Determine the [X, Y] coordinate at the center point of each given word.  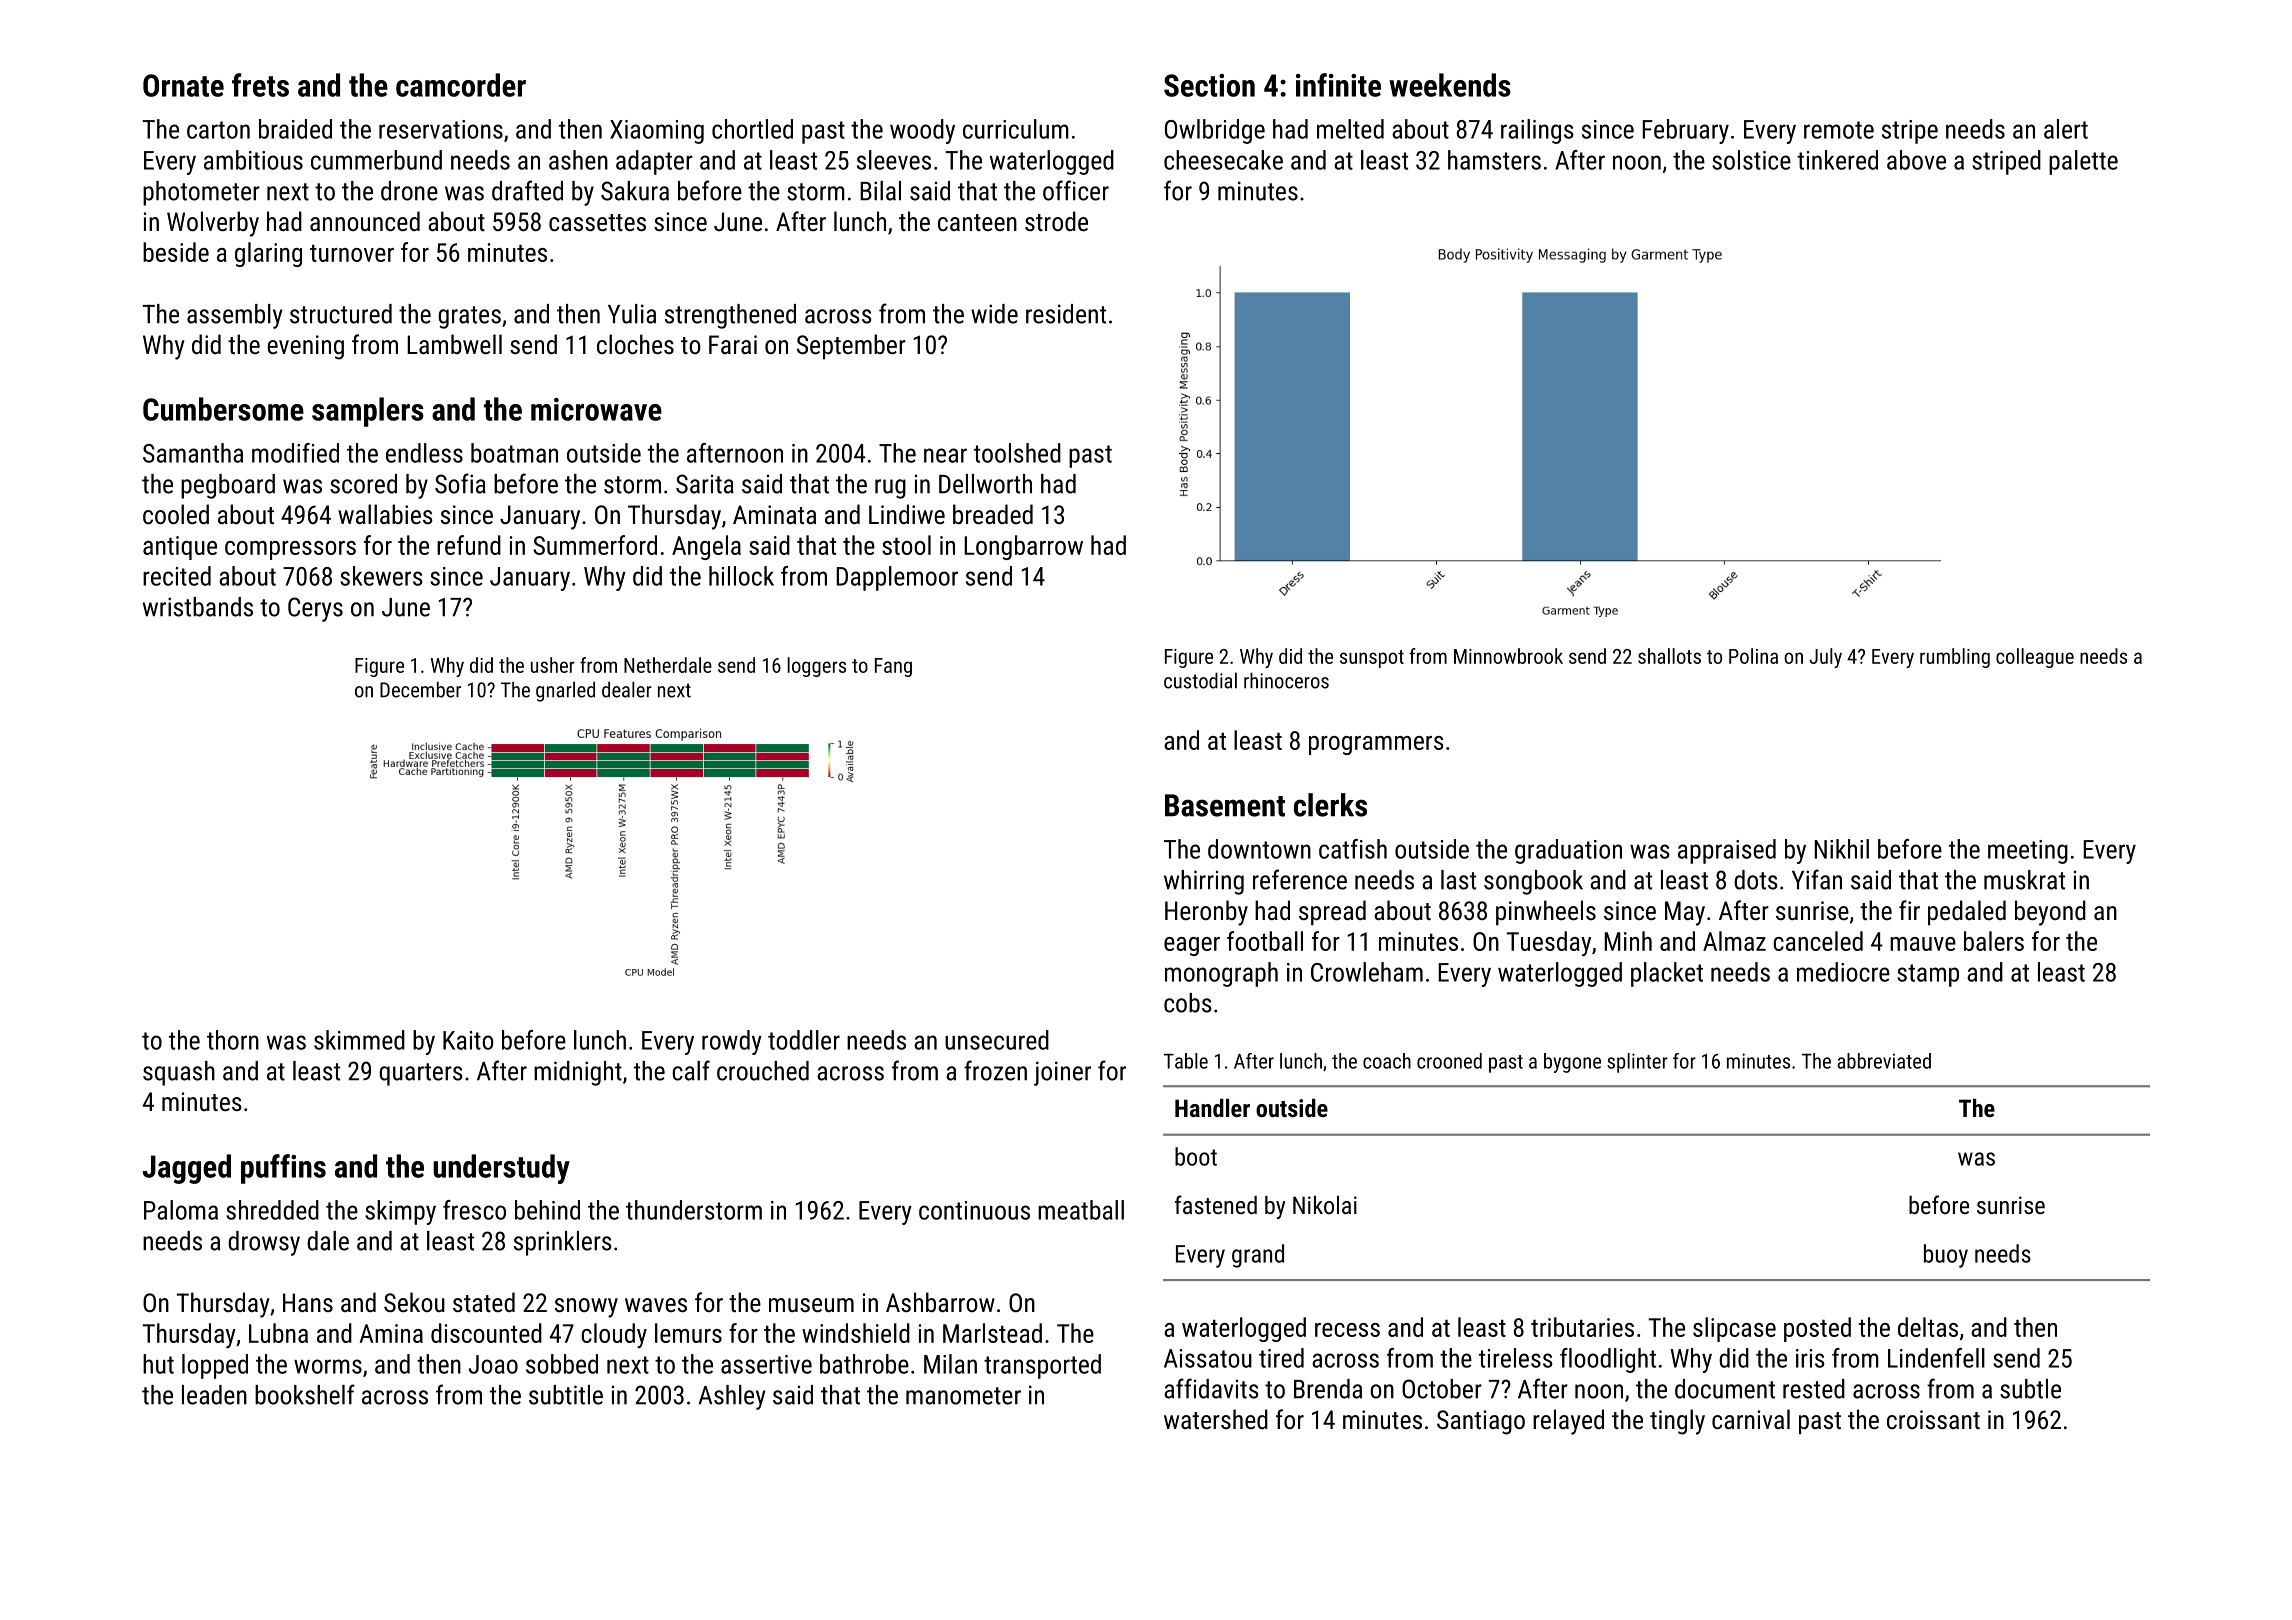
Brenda [1328, 1389]
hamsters [1494, 160]
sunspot [1372, 659]
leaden [214, 1395]
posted [1817, 1329]
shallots [1669, 656]
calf [691, 1070]
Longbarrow [1023, 547]
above [1916, 160]
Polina [1753, 656]
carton [218, 130]
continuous [974, 1210]
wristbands [198, 607]
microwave [596, 409]
